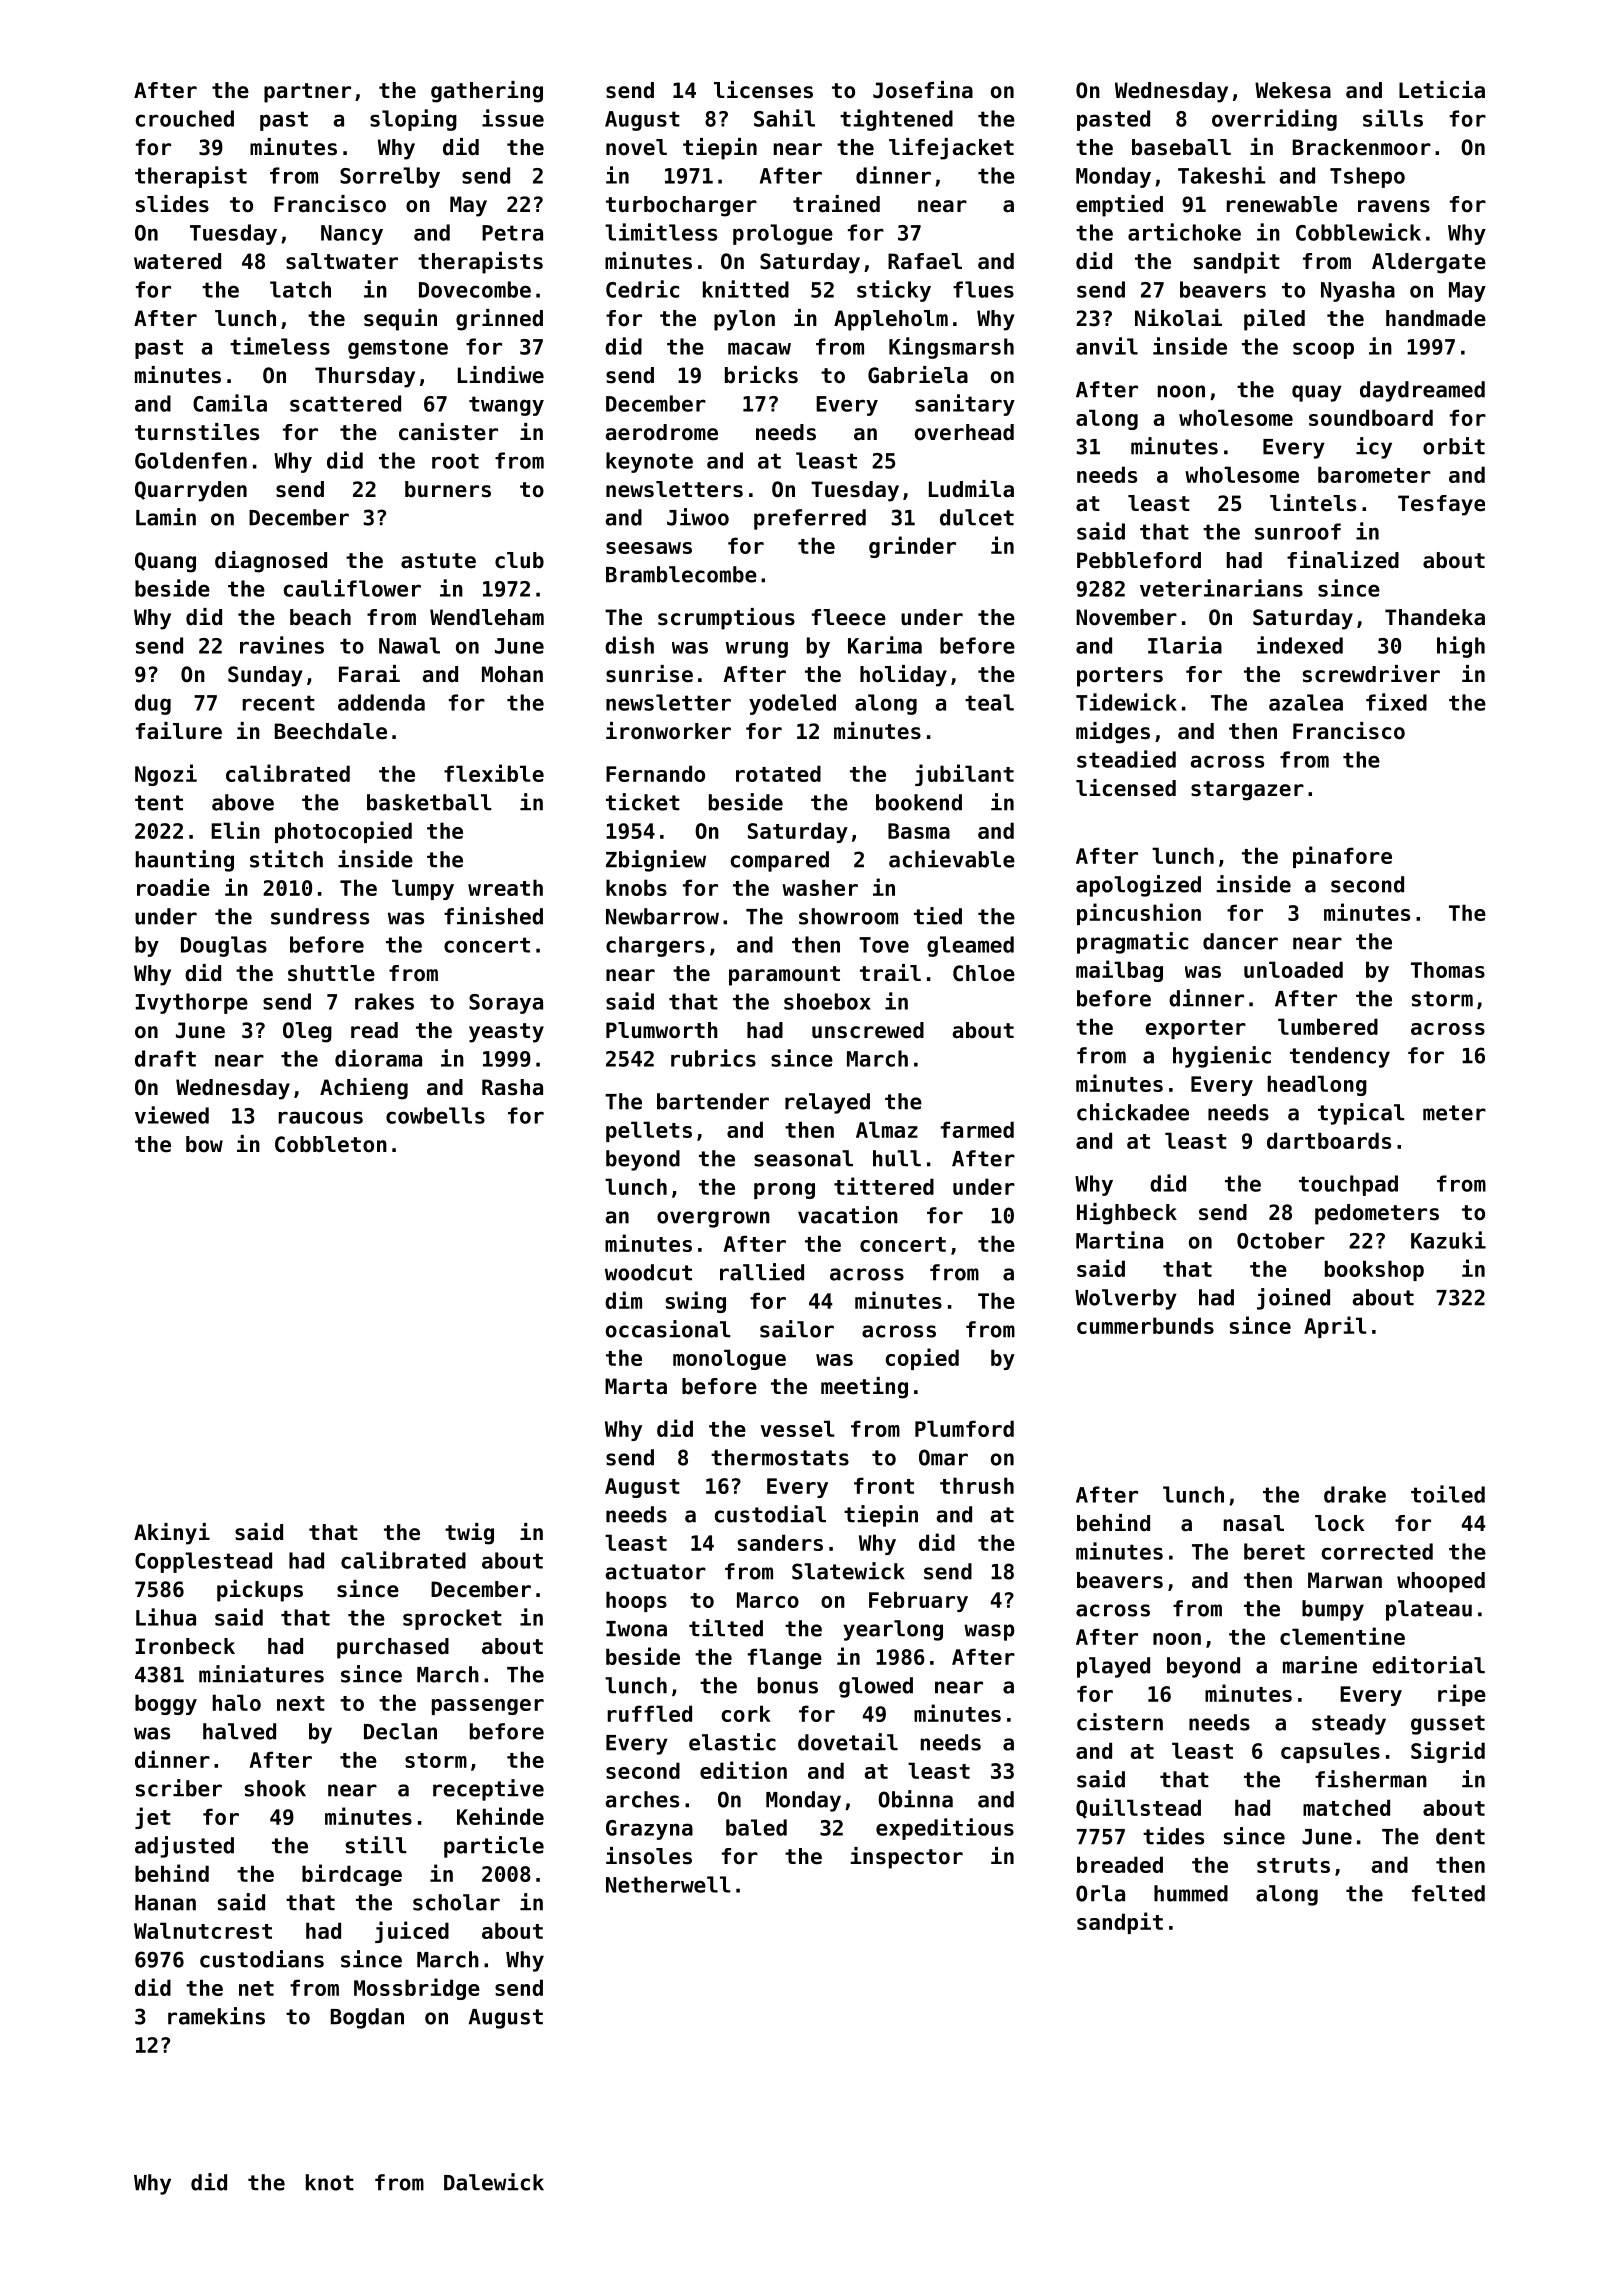 Image resolution: width=1620 pixels, height=2292 pixels. Describe the element at coordinates (1448, 1893) in the page. I see `felted` at that location.
